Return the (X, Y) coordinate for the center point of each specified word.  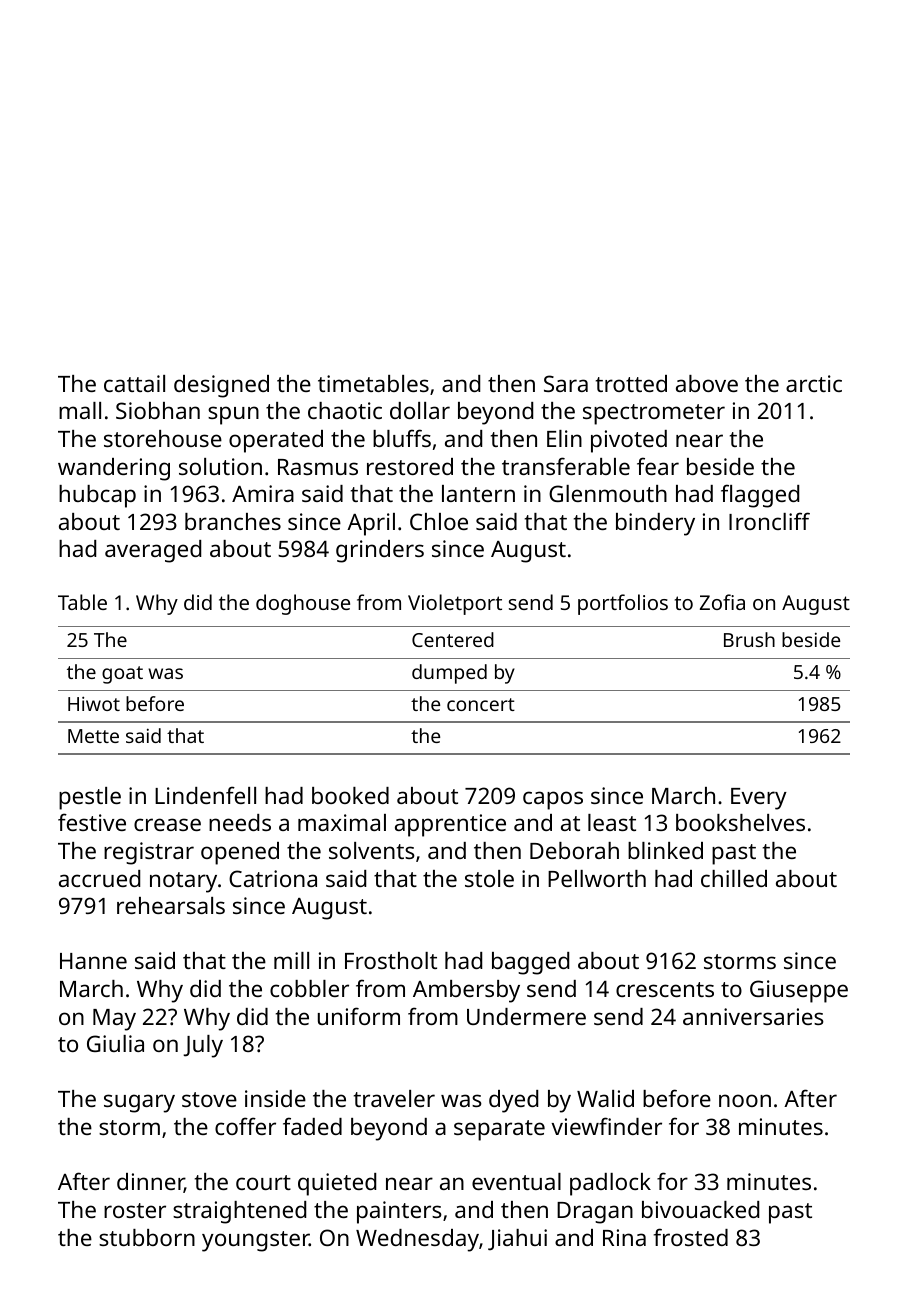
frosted (691, 1237)
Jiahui (517, 1240)
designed (221, 386)
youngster (255, 1241)
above (707, 383)
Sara (566, 383)
